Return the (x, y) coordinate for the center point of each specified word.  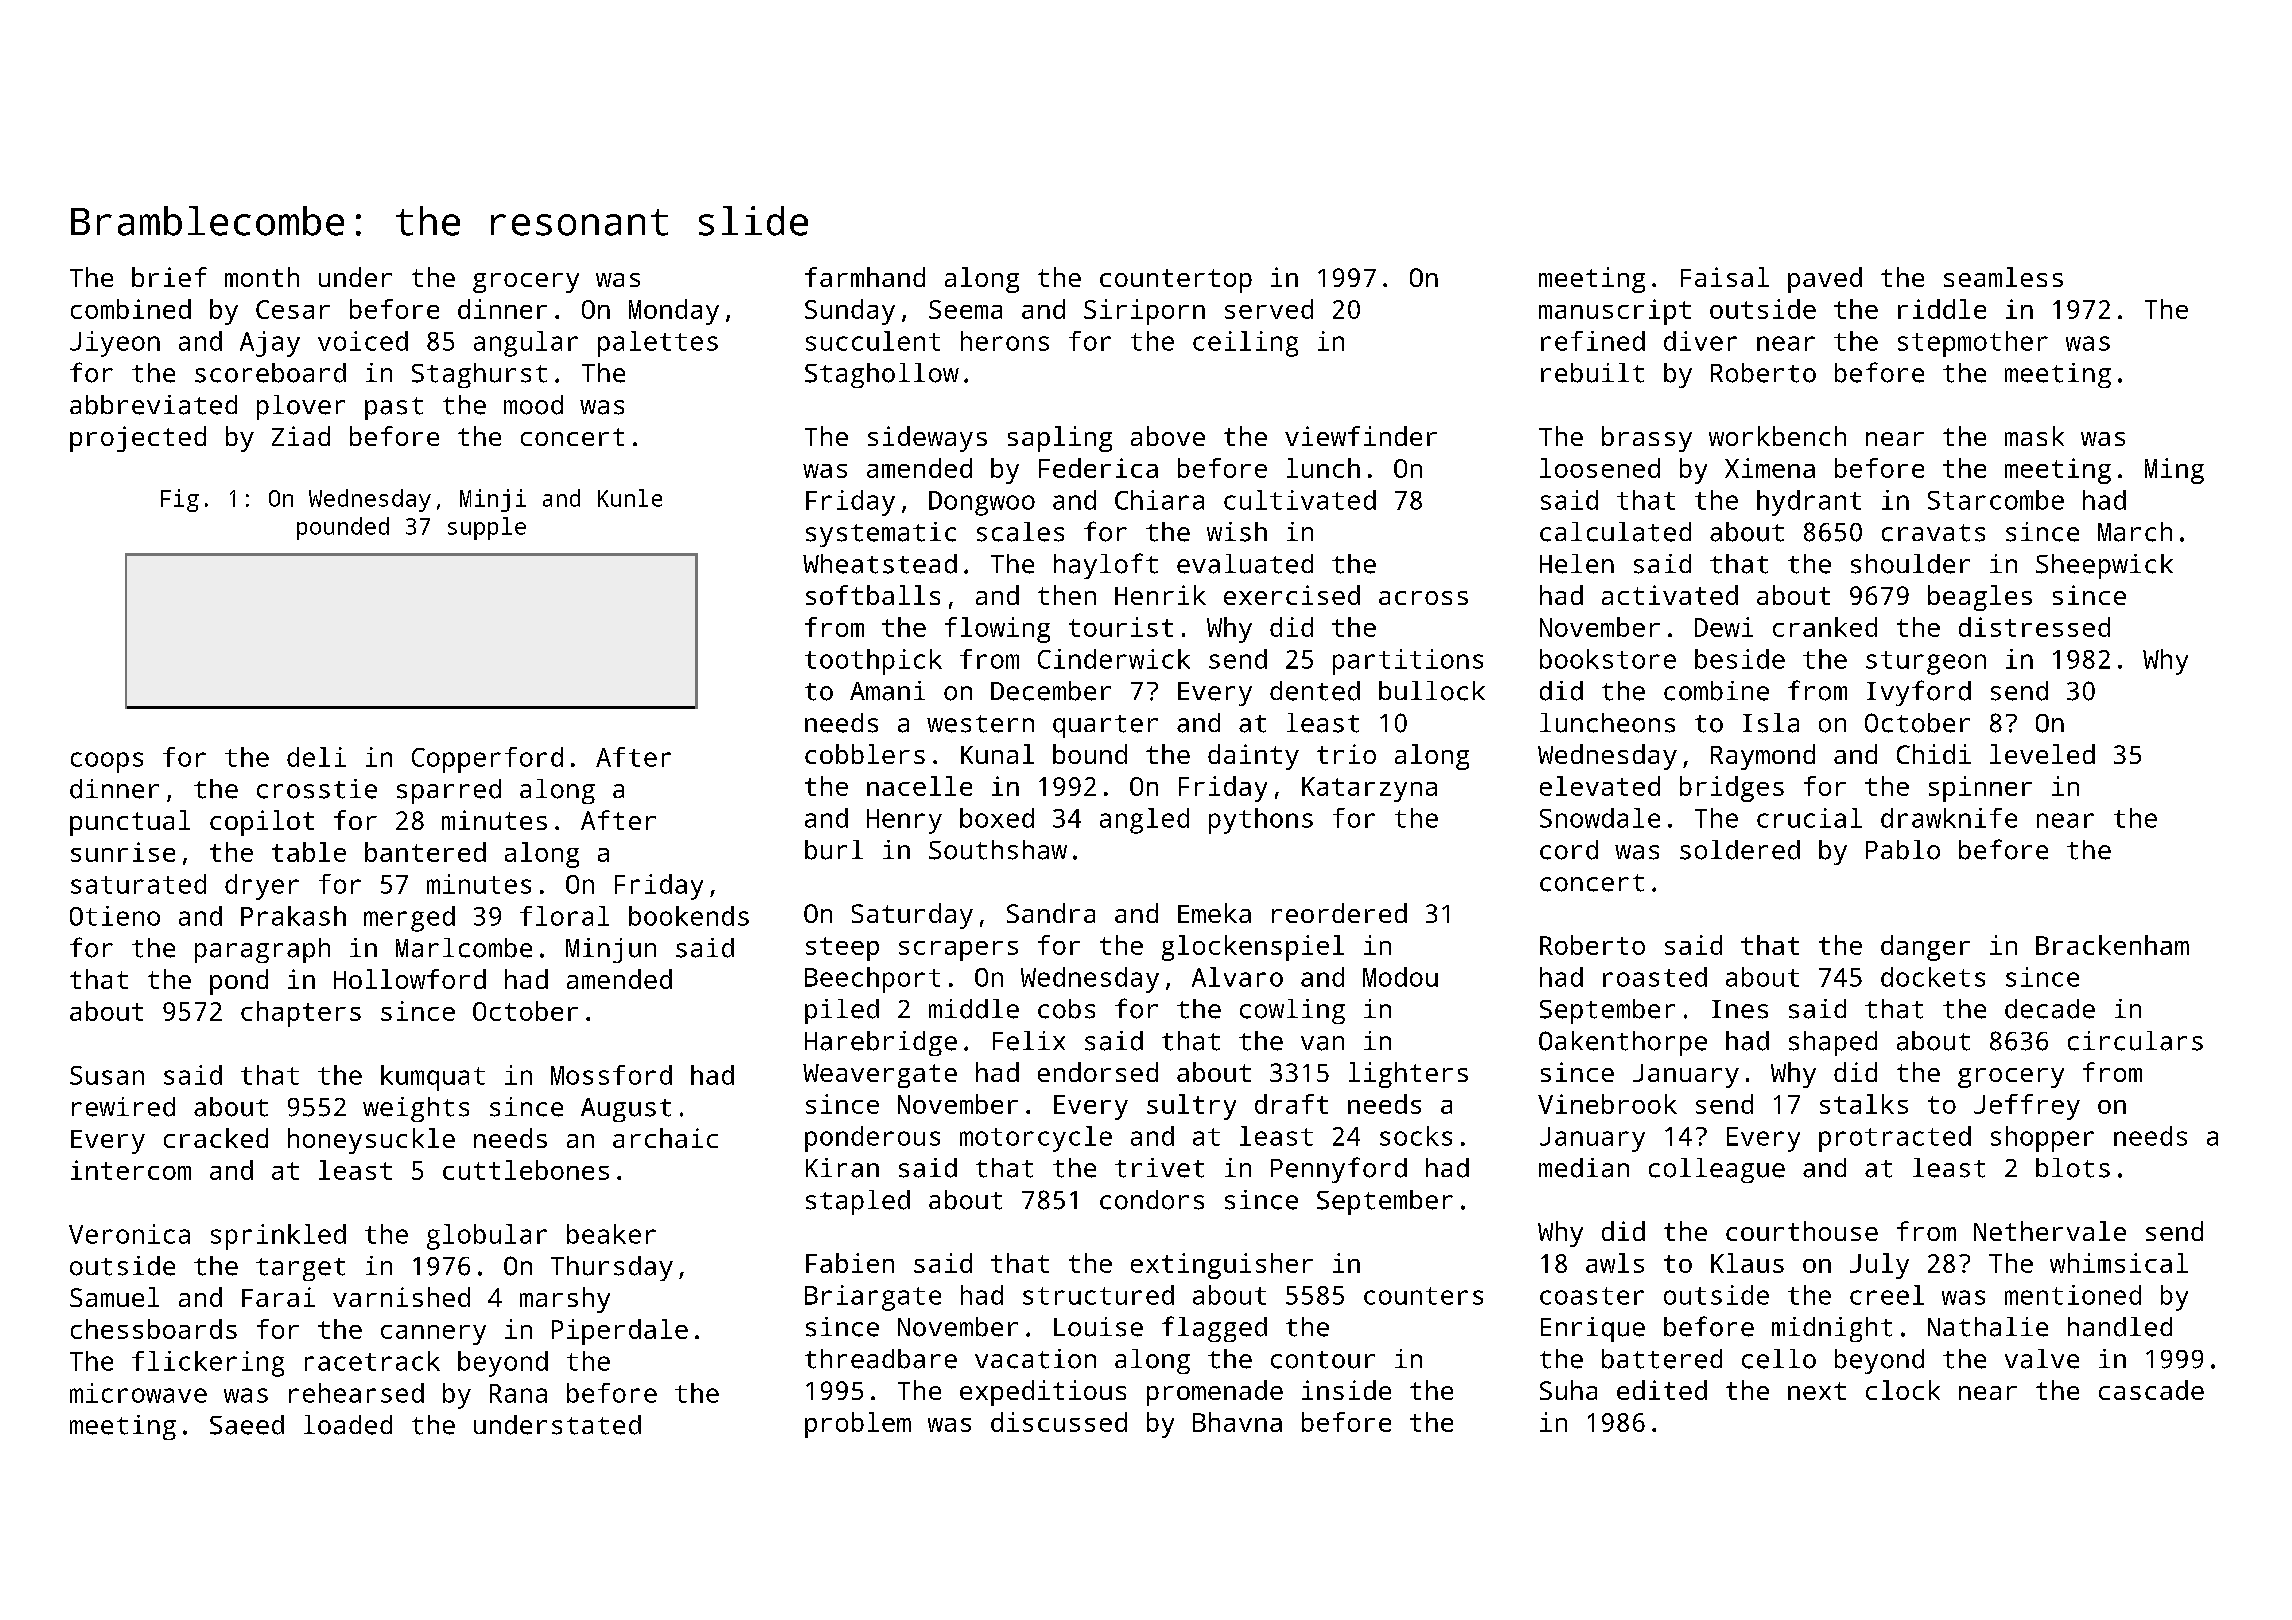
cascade (2151, 1390)
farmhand (865, 277)
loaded (348, 1425)
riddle (1942, 309)
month (262, 277)
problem (858, 1425)
